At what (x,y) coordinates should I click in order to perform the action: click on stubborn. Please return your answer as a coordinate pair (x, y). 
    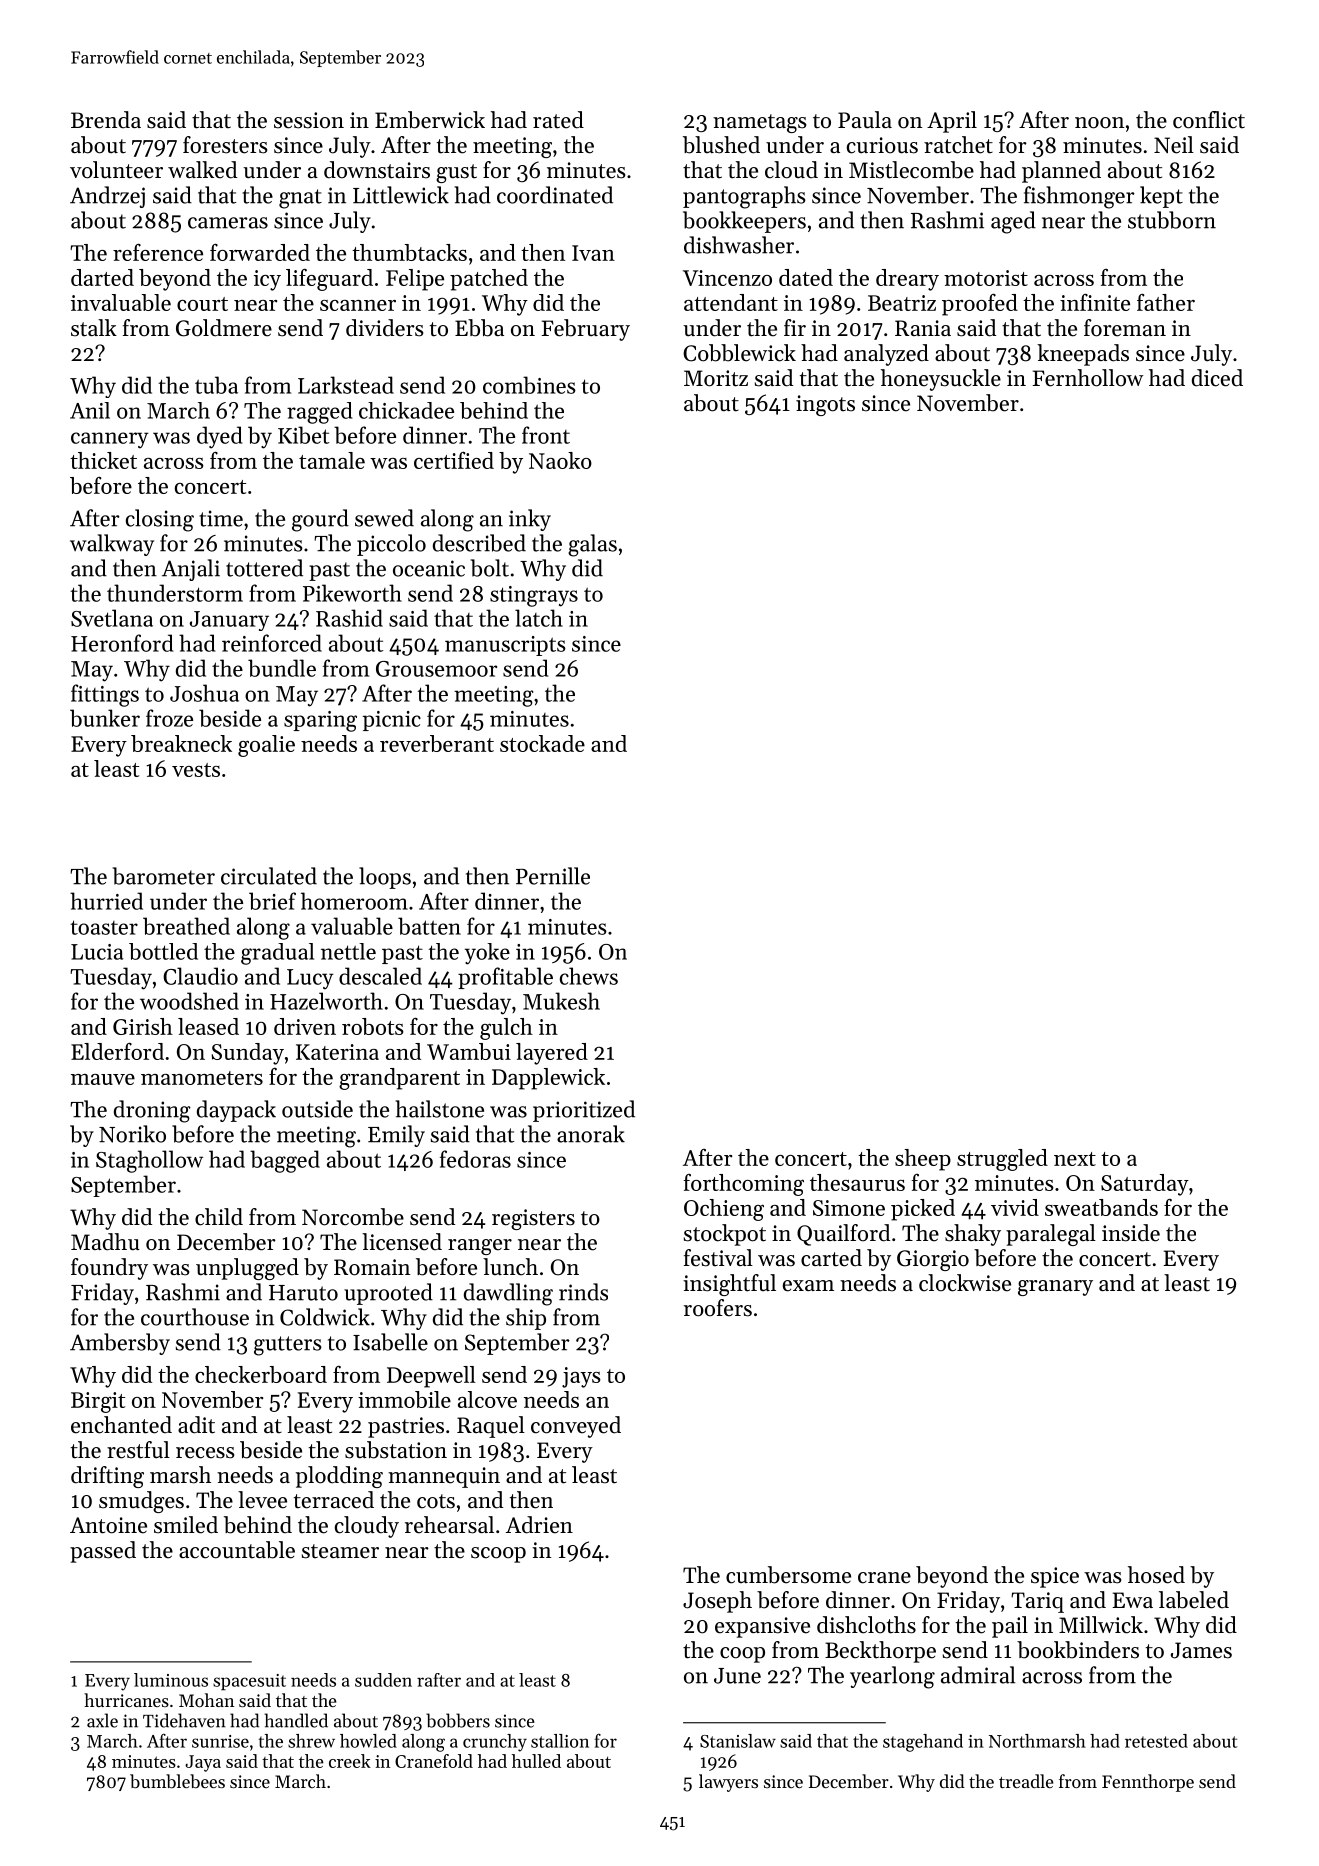
    Looking at the image, I should click on (1172, 220).
